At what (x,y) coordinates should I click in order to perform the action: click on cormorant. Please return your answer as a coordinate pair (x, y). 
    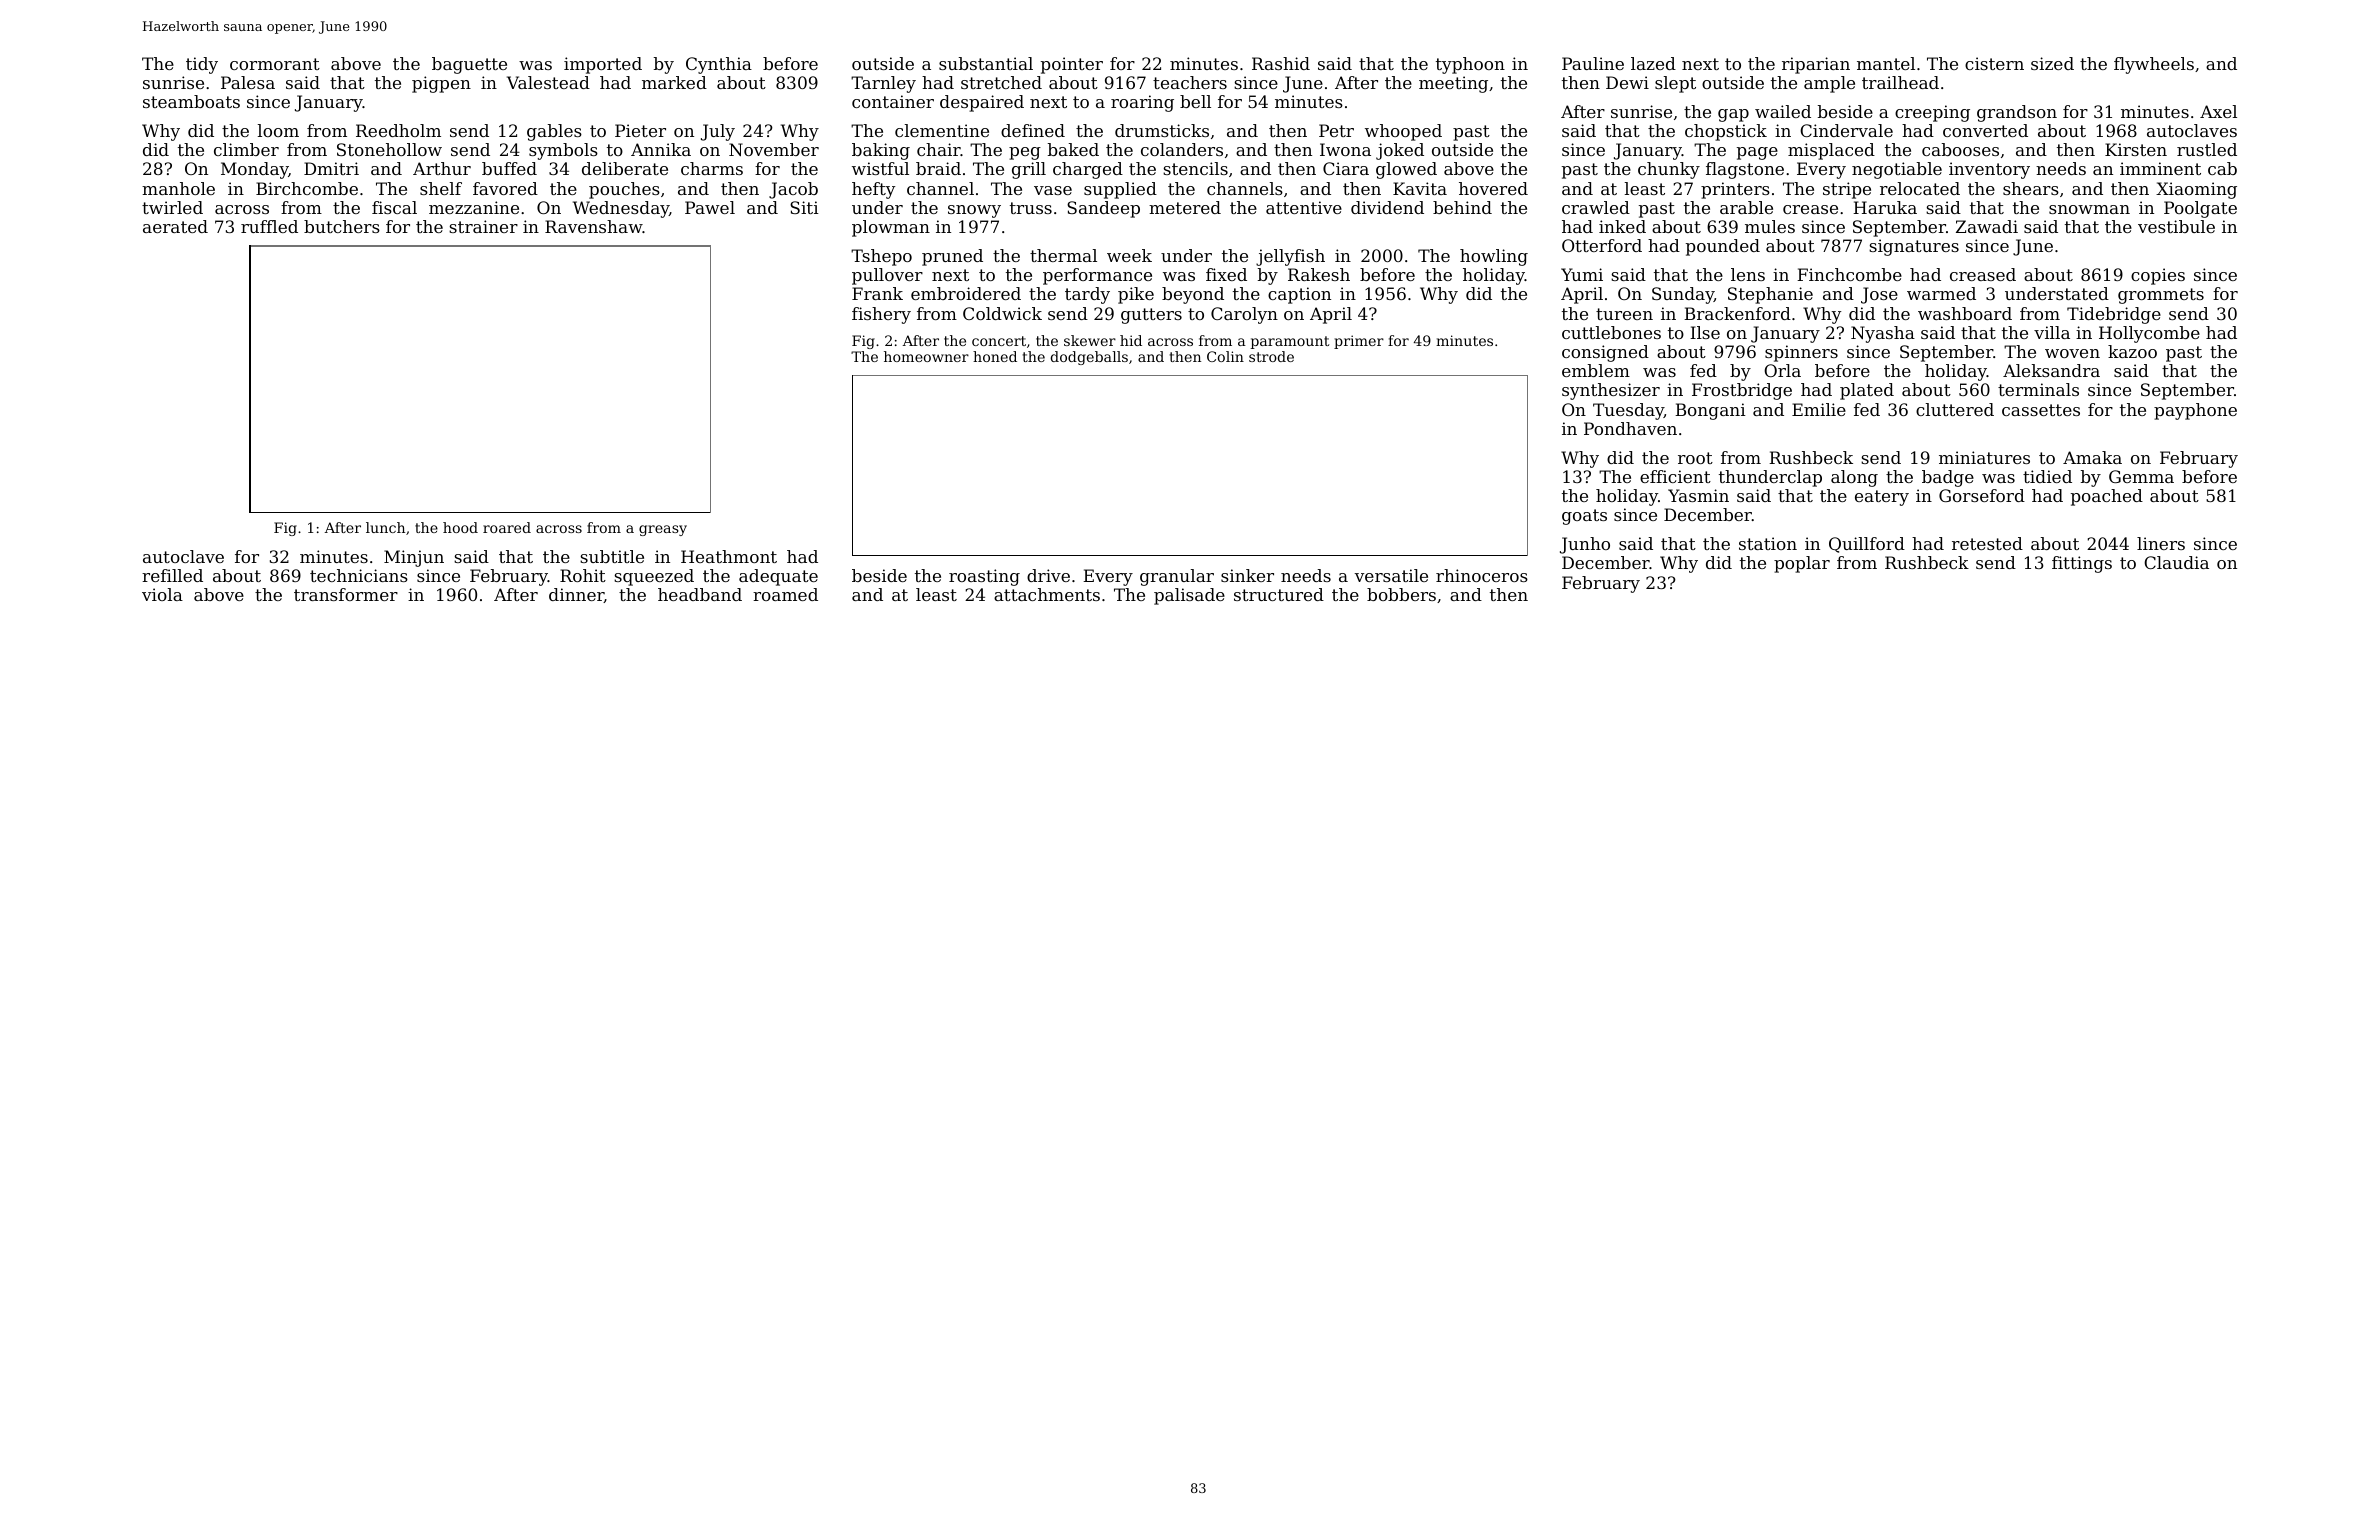
    Looking at the image, I should click on (275, 64).
